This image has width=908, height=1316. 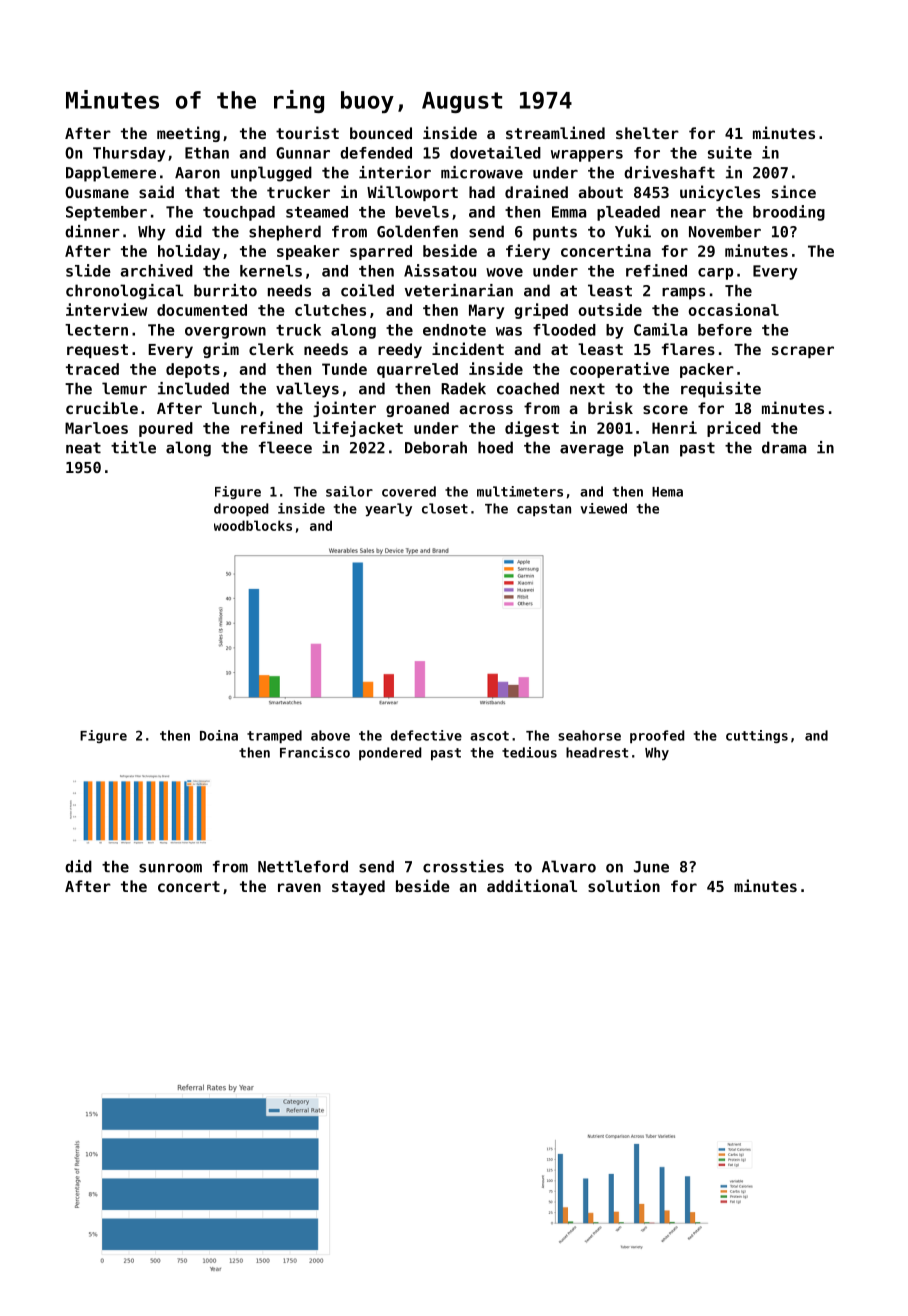 I want to click on Doina, so click(x=219, y=735).
